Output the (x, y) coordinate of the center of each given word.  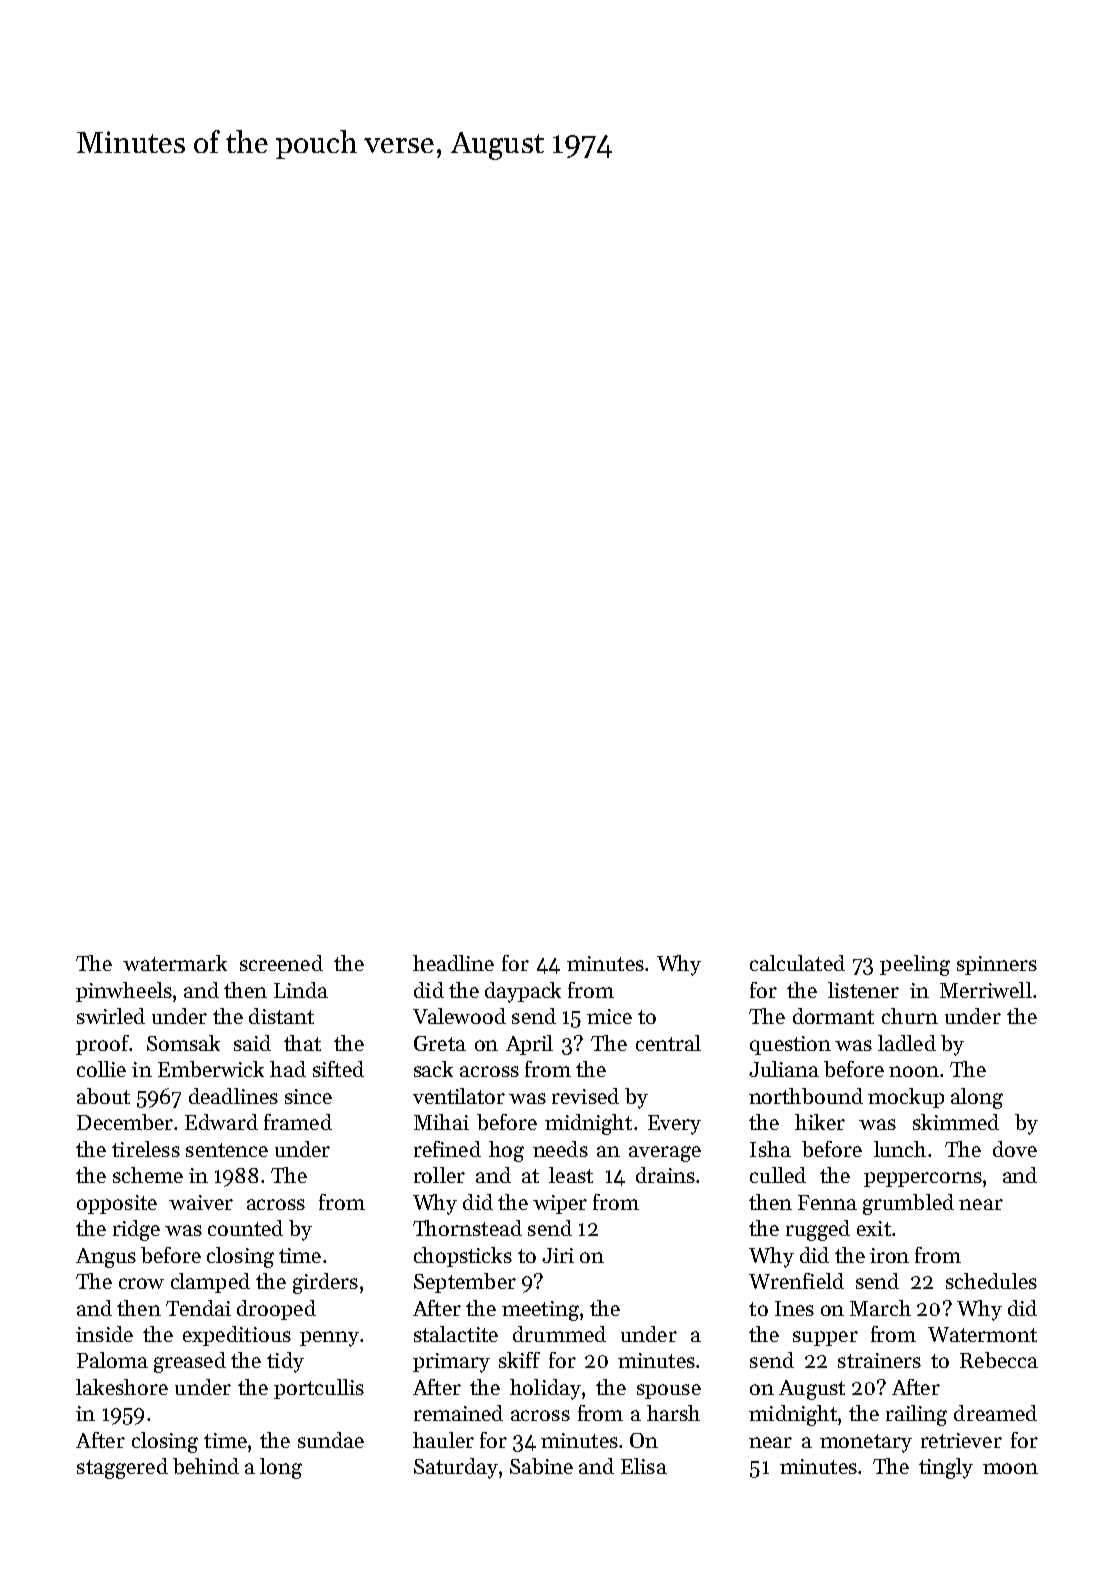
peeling (915, 965)
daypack (523, 992)
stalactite (456, 1334)
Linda (301, 990)
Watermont (982, 1334)
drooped (276, 1310)
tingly (946, 1468)
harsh (673, 1413)
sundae (331, 1440)
